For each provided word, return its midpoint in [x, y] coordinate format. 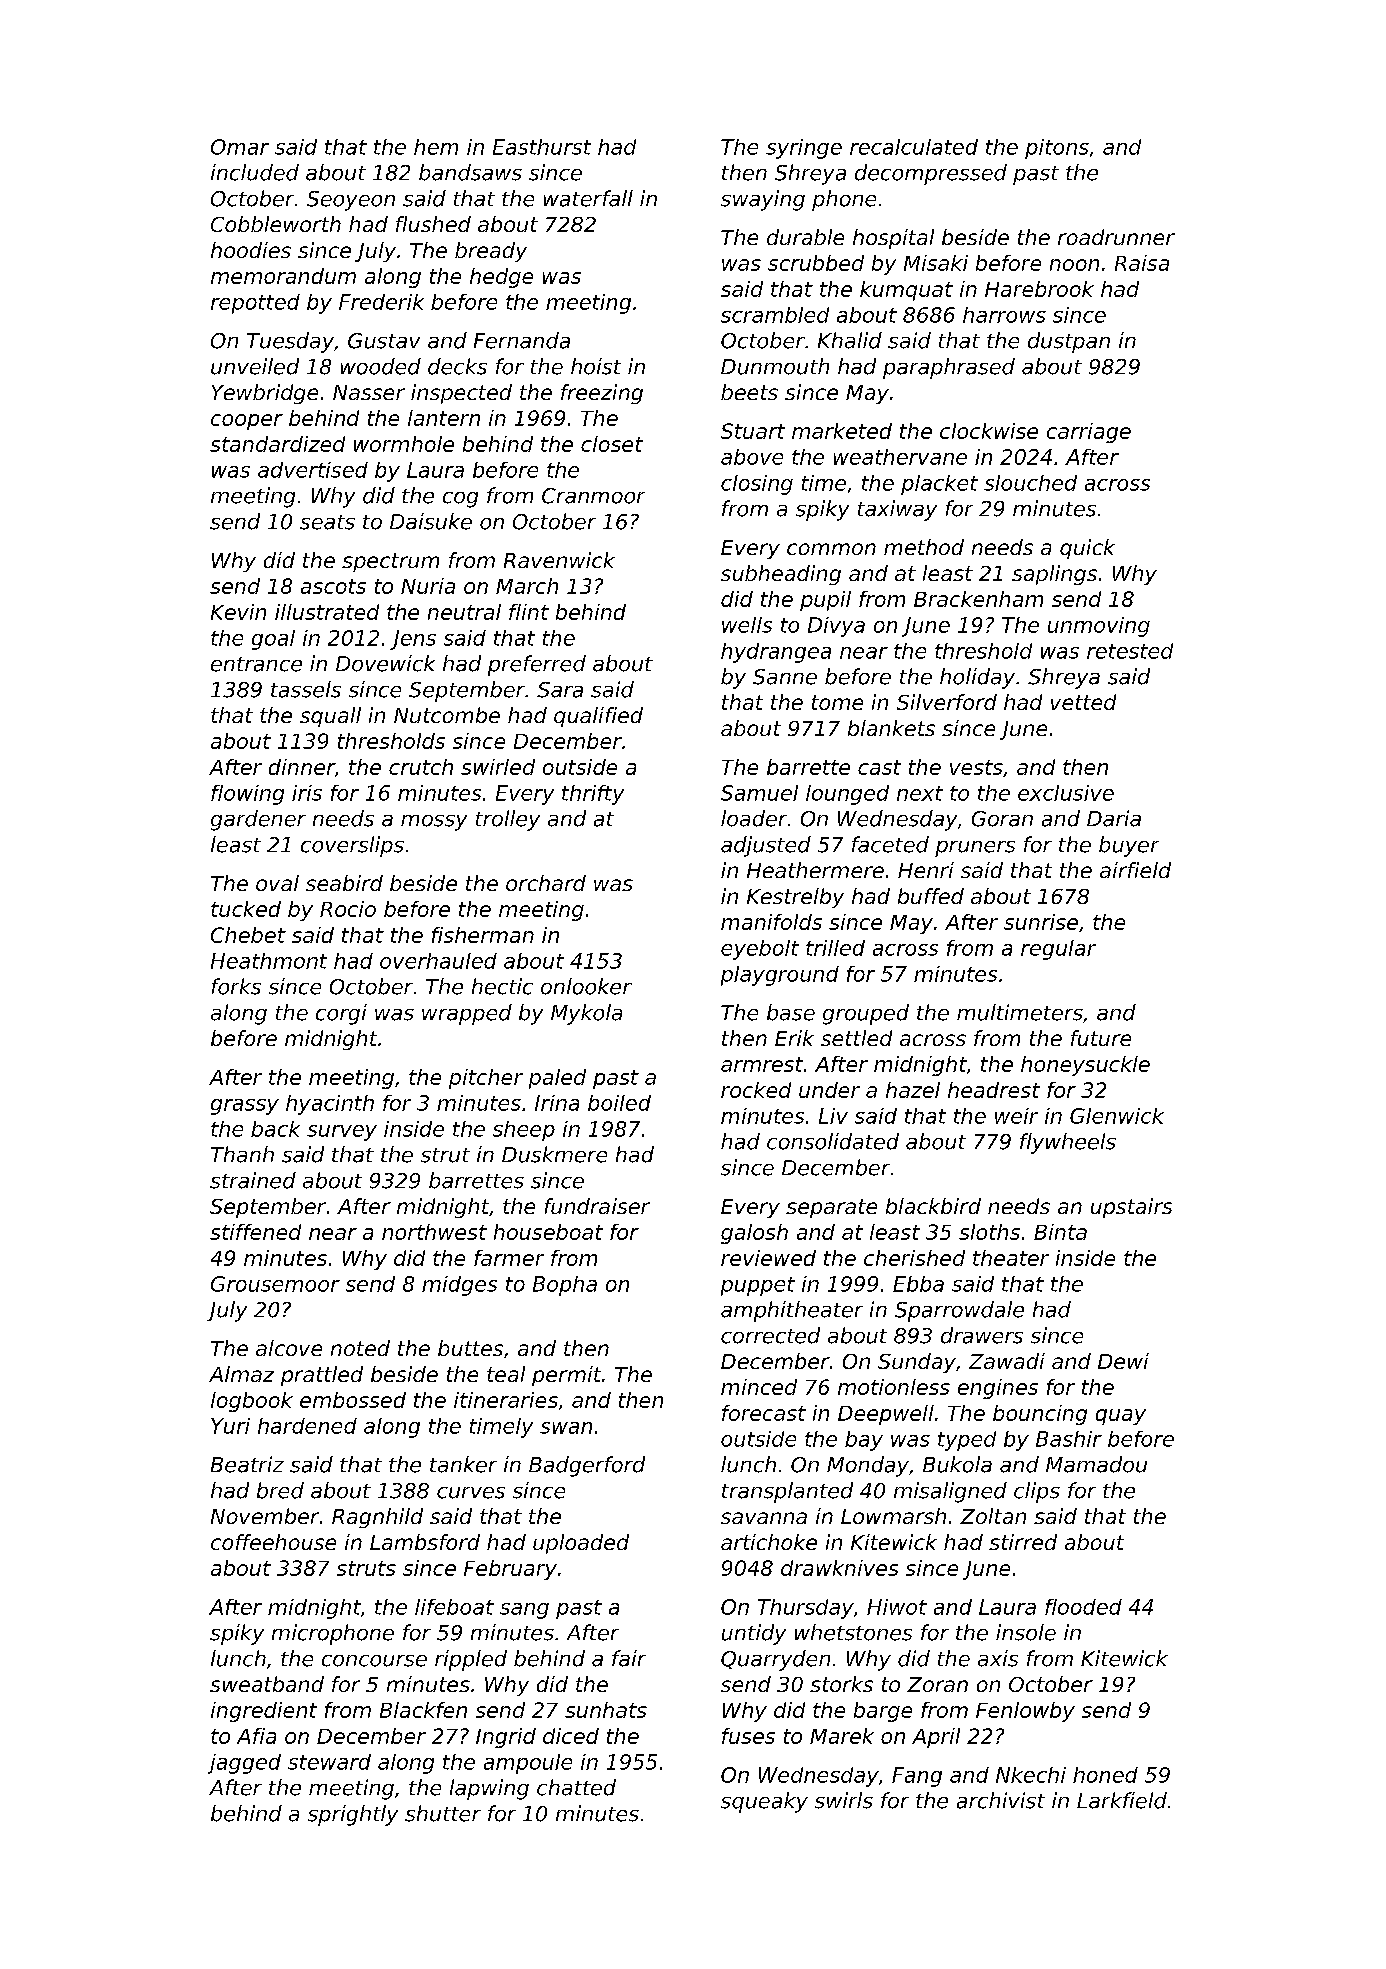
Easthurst [542, 147]
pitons [1057, 149]
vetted [1083, 702]
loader [754, 818]
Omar [240, 147]
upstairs [1131, 1208]
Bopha [565, 1286]
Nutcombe [447, 715]
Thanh [242, 1154]
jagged [244, 1764]
